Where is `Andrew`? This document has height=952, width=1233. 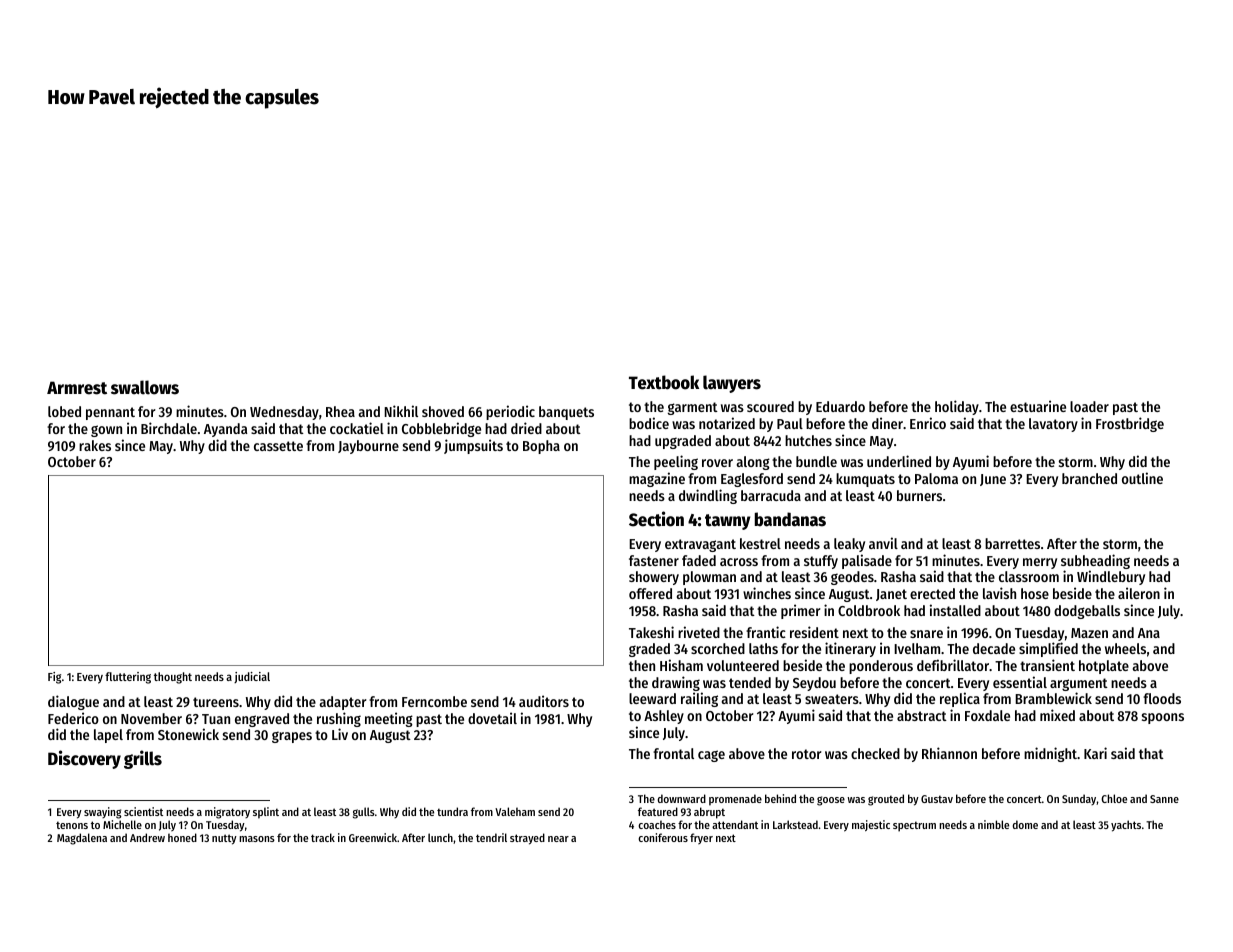 Andrew is located at coordinates (147, 837).
